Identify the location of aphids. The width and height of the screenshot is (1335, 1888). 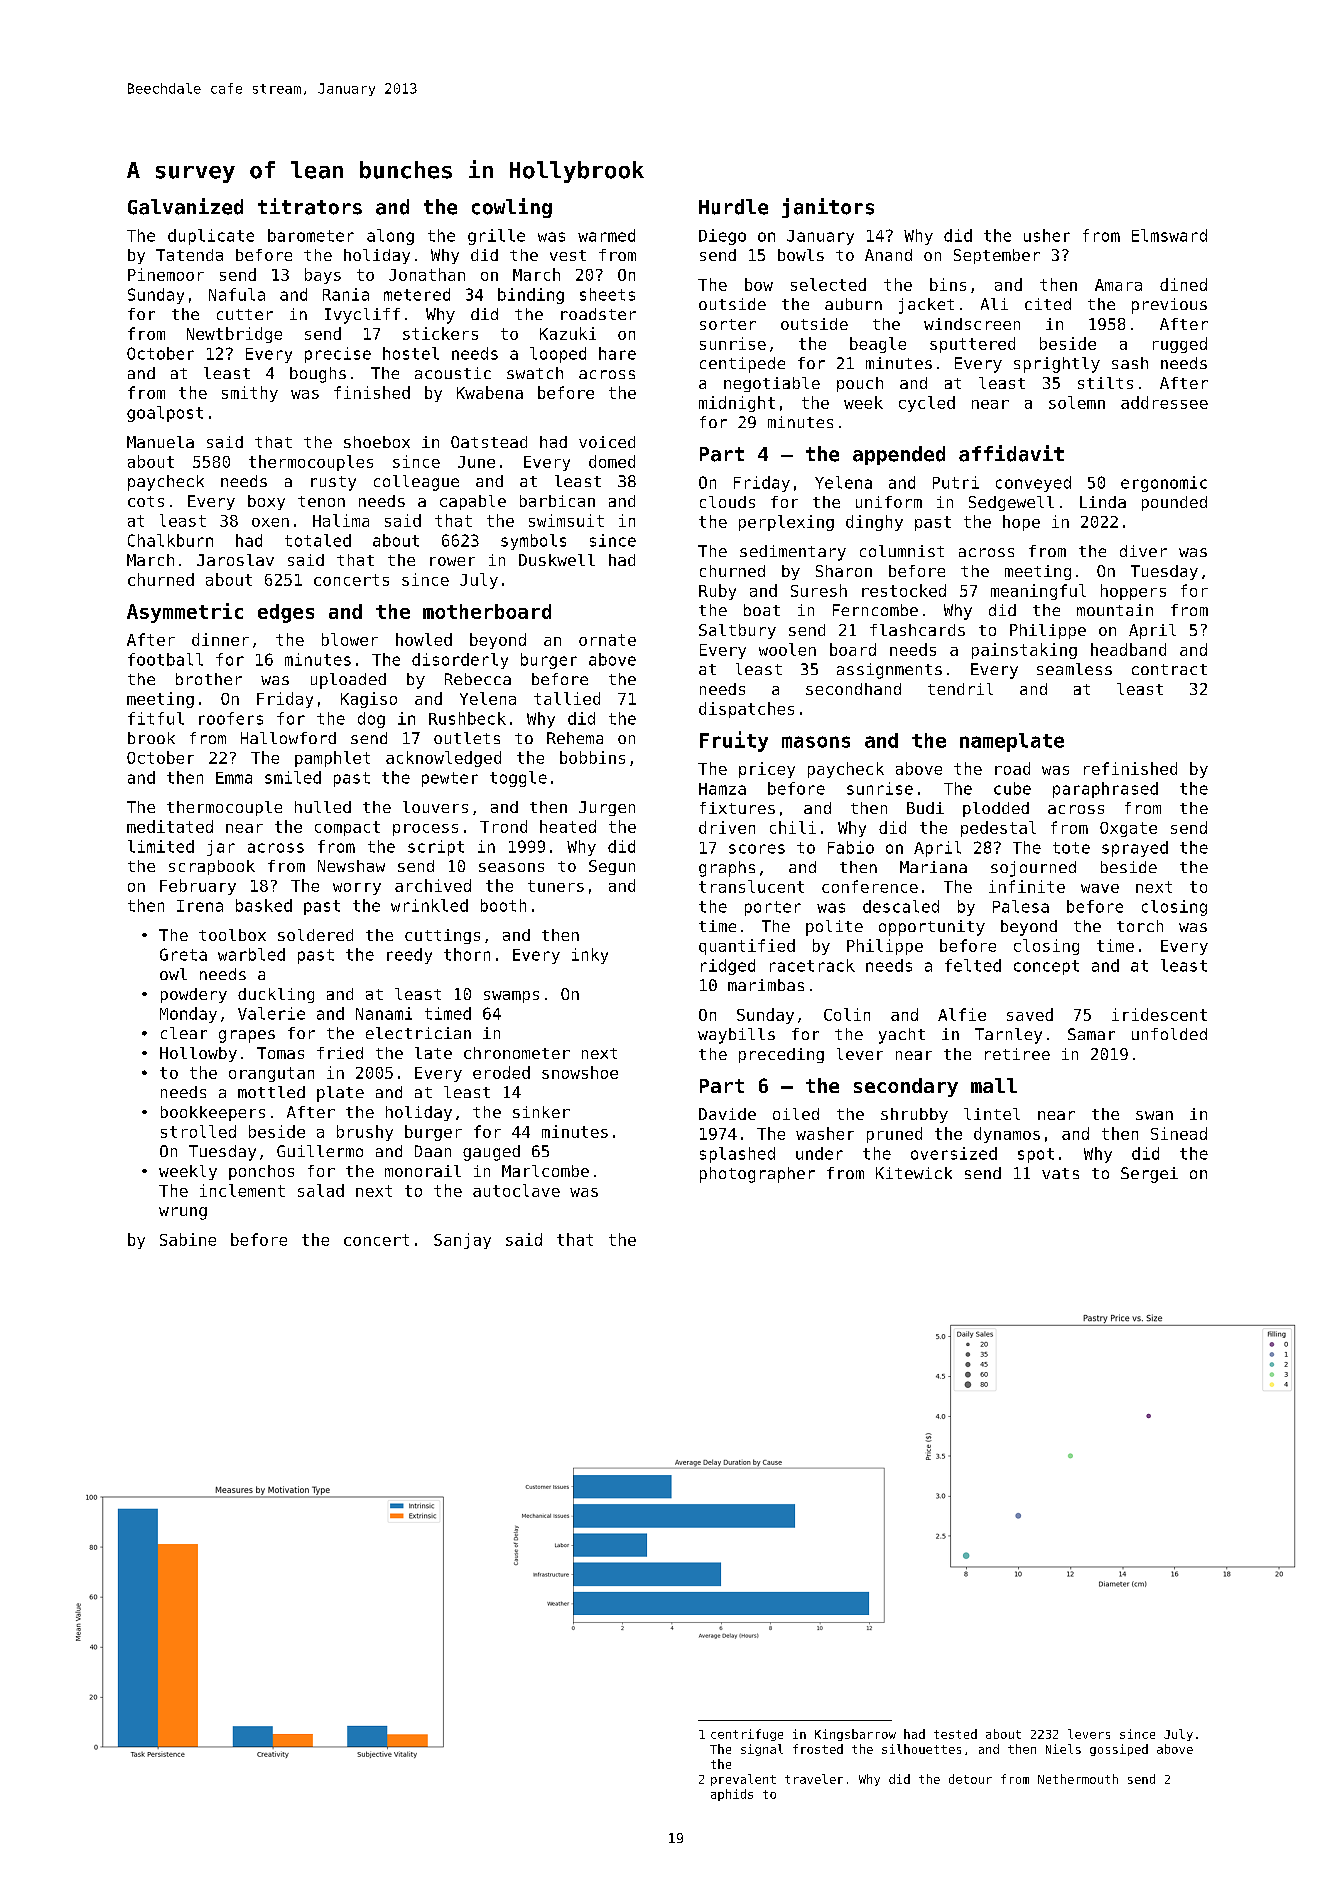
(732, 1795).
